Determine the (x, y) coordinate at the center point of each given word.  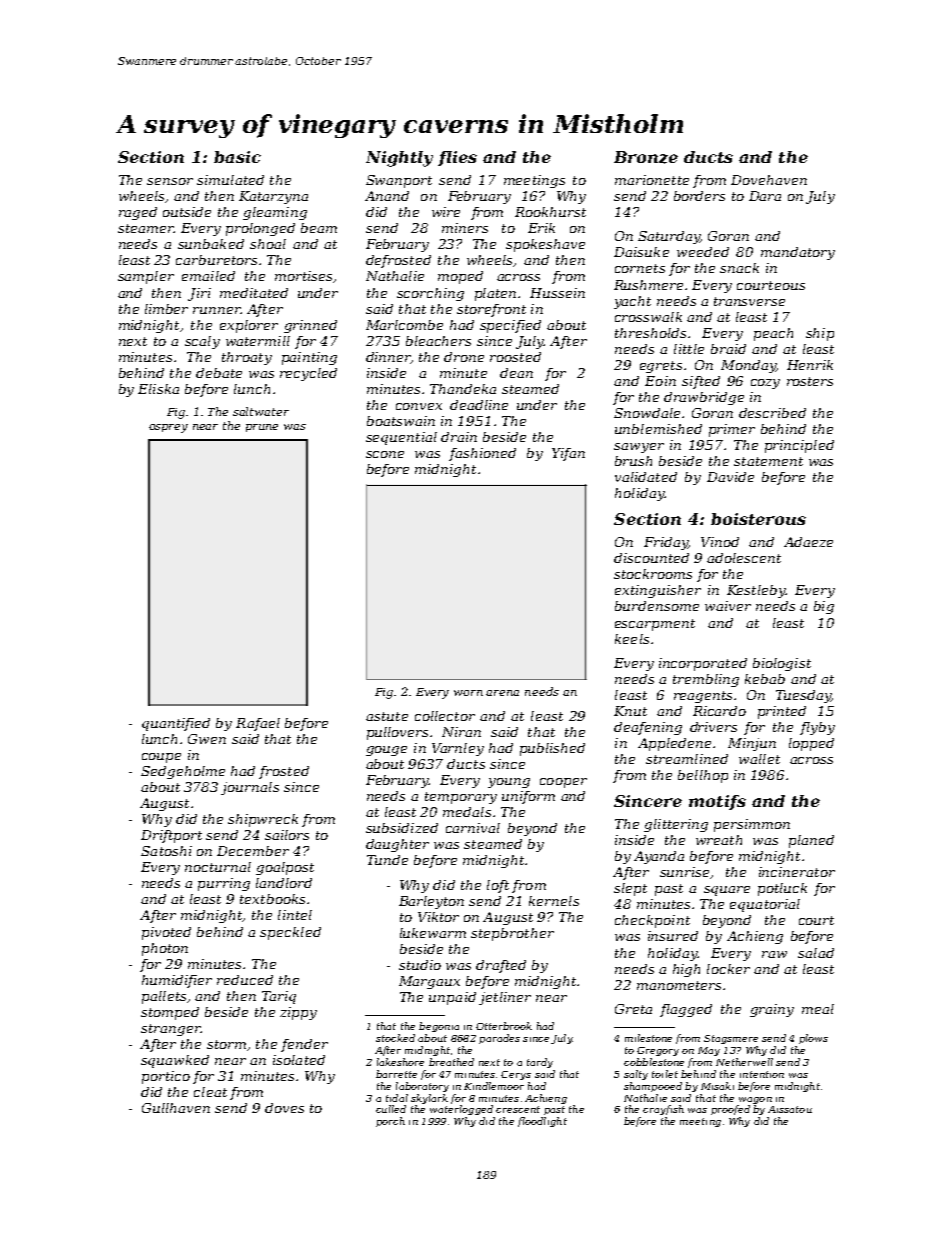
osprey (168, 428)
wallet (759, 759)
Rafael (258, 724)
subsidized (402, 828)
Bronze (646, 157)
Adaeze (808, 542)
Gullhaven (176, 1108)
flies (457, 158)
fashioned (482, 454)
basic (237, 157)
